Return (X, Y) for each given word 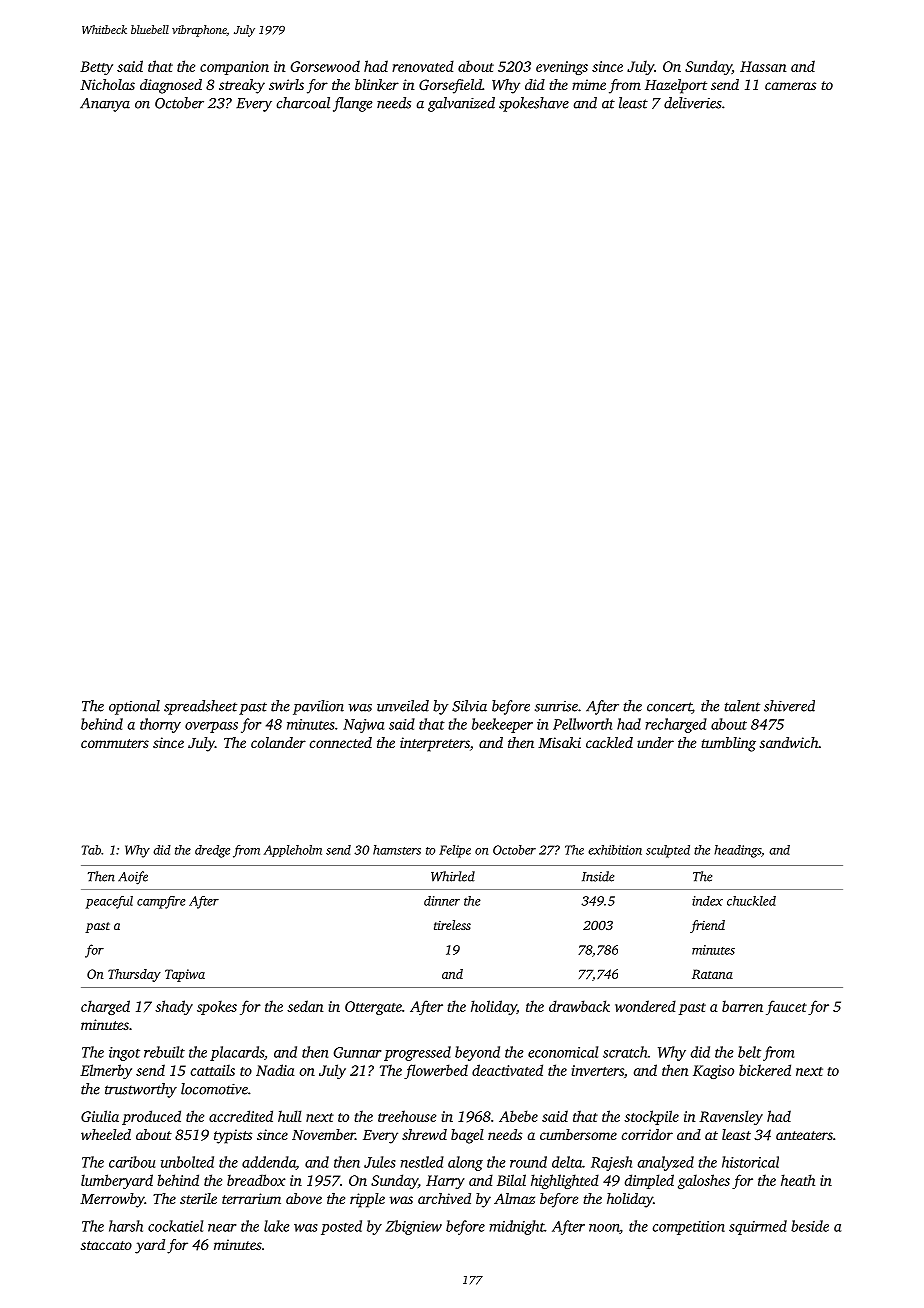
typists (233, 1136)
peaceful (109, 902)
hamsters (397, 850)
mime (589, 84)
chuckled (751, 901)
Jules (380, 1162)
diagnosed (171, 86)
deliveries (693, 103)
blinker (377, 84)
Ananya (105, 105)
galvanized (461, 104)
